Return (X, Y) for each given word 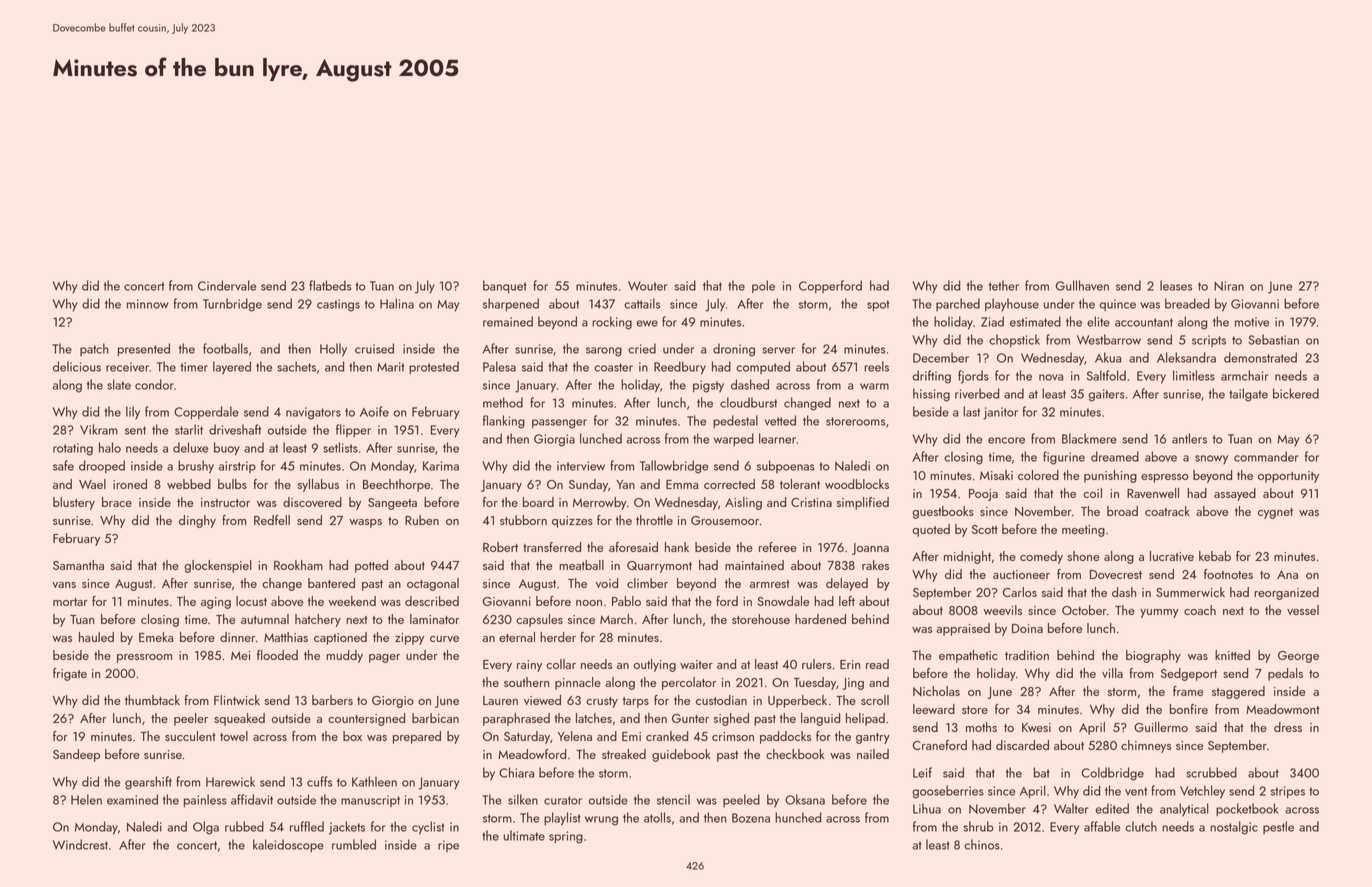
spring (566, 837)
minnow (148, 304)
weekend (352, 601)
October (1084, 610)
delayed (847, 584)
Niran (1229, 286)
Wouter (647, 286)
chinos (982, 844)
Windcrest (80, 844)
